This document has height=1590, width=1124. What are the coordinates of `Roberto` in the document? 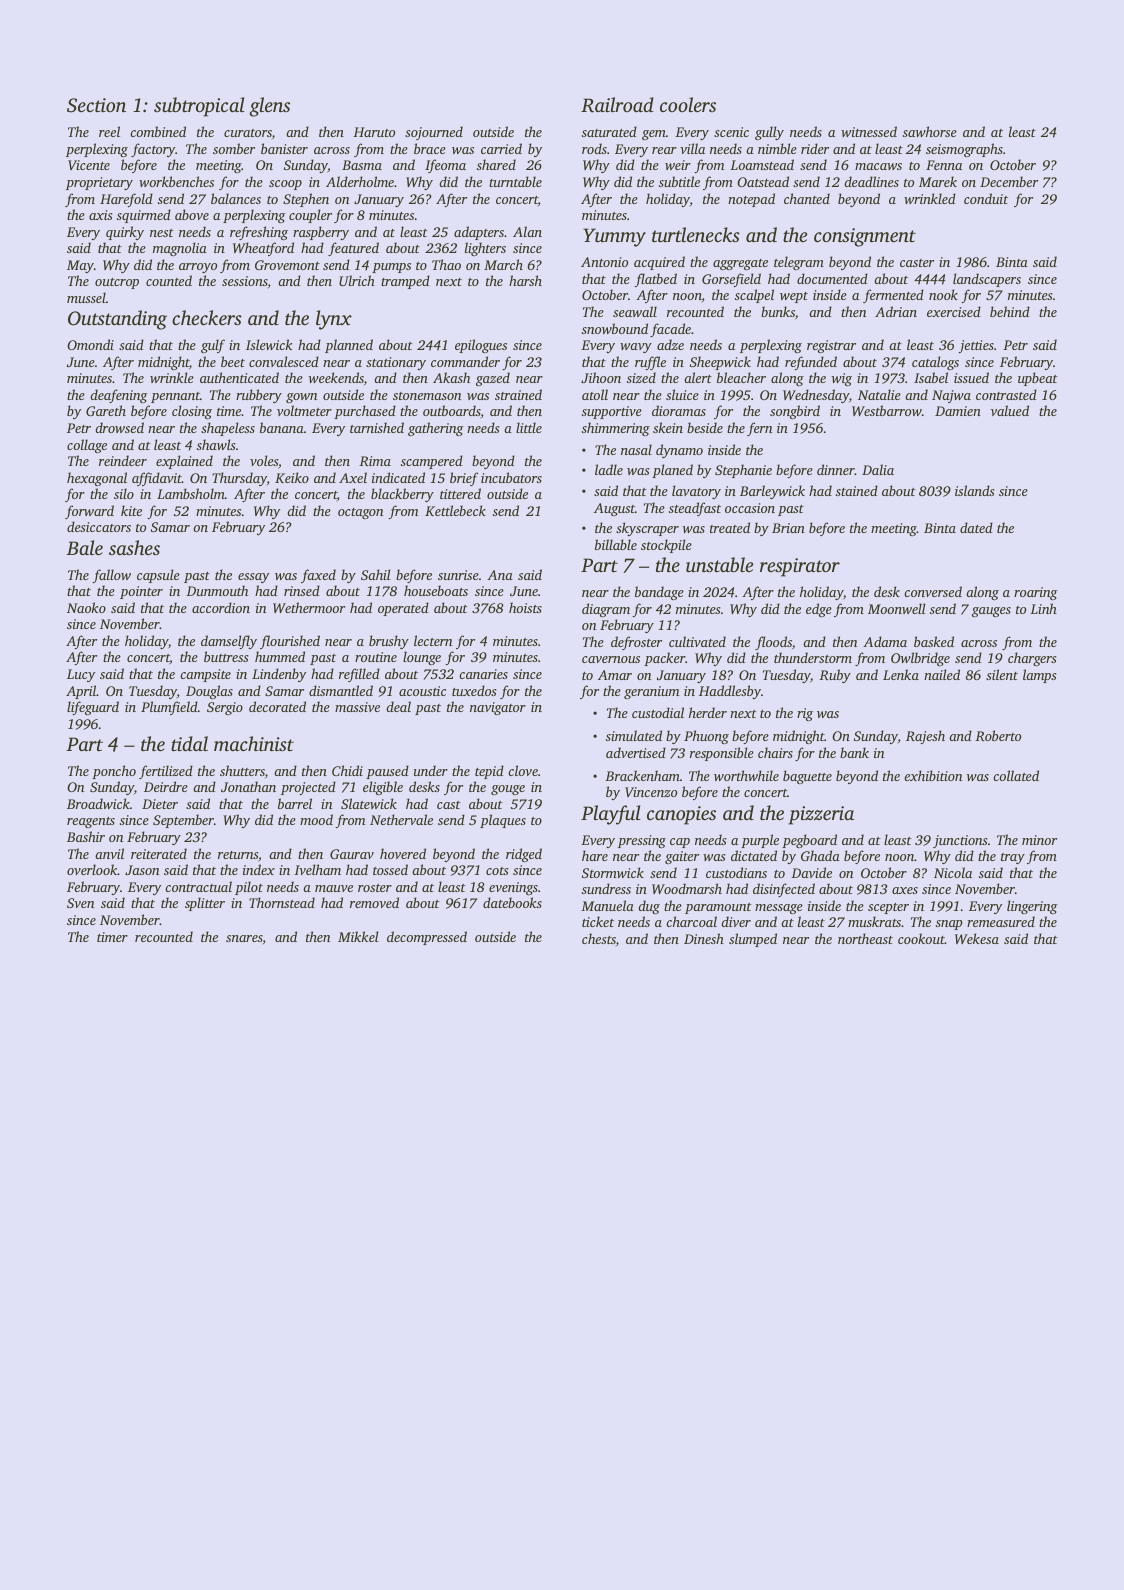 It's located at (998, 735).
